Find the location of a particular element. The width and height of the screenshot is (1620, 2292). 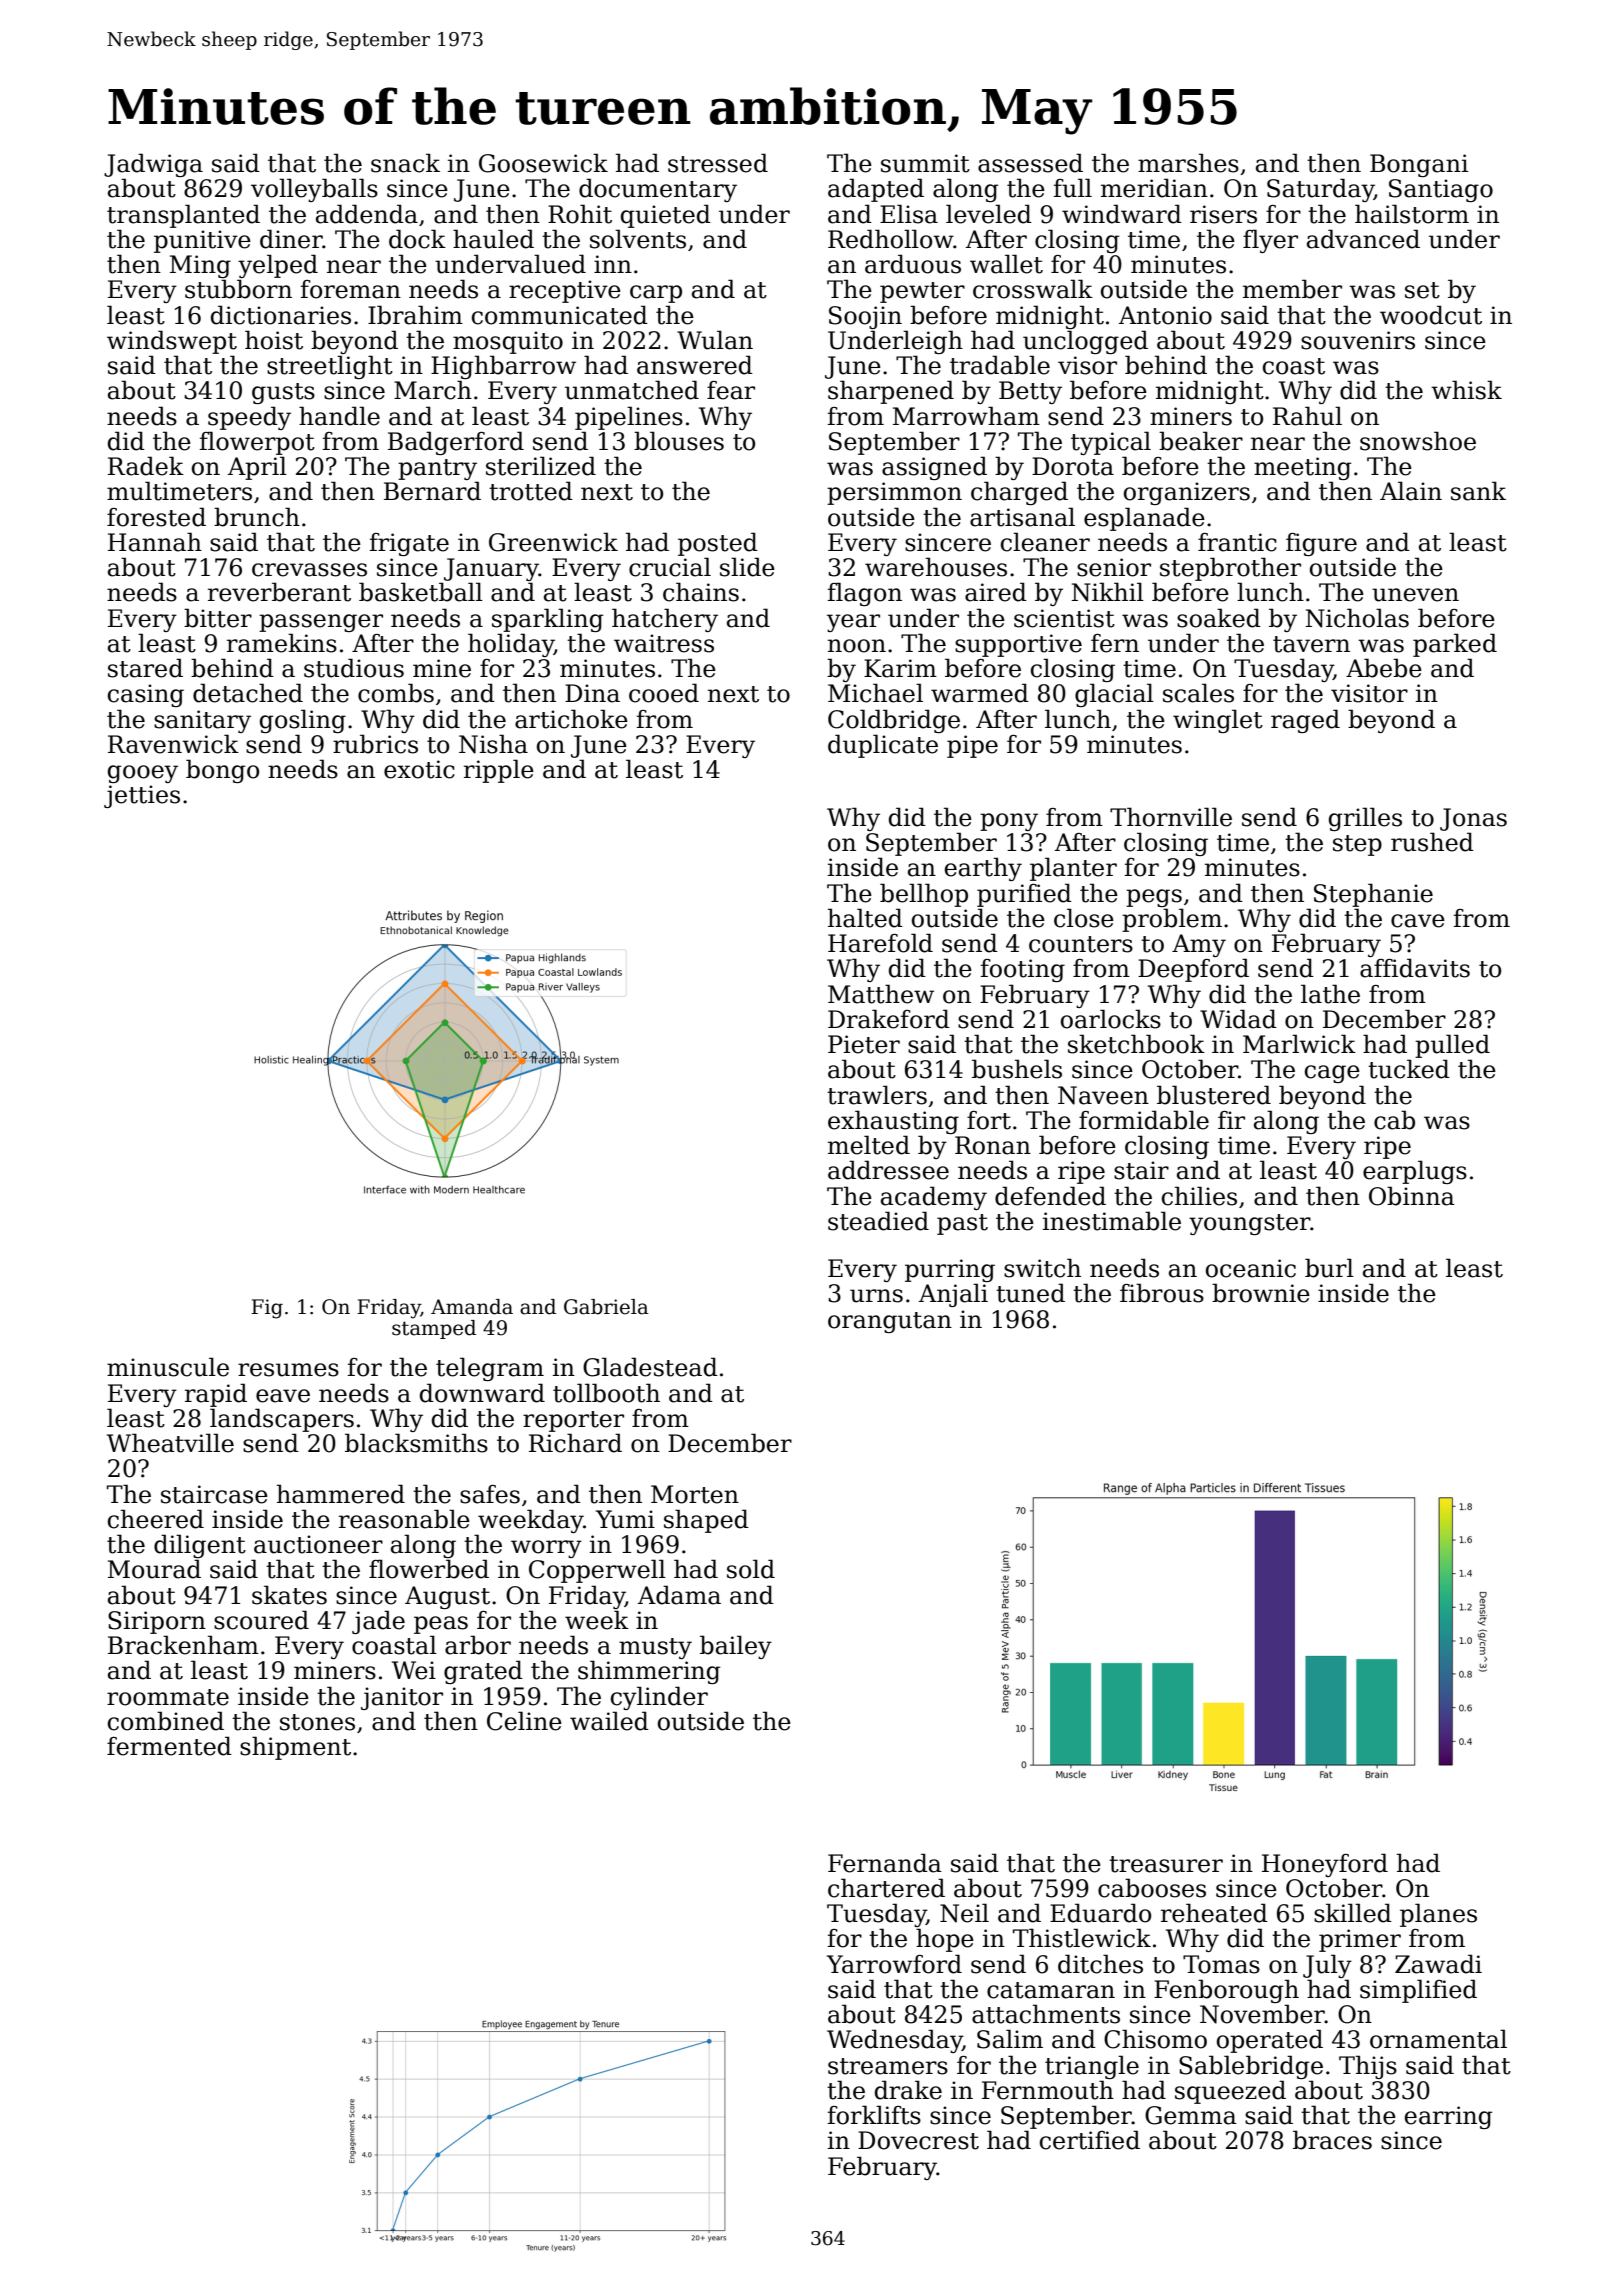

windswept is located at coordinates (172, 342).
